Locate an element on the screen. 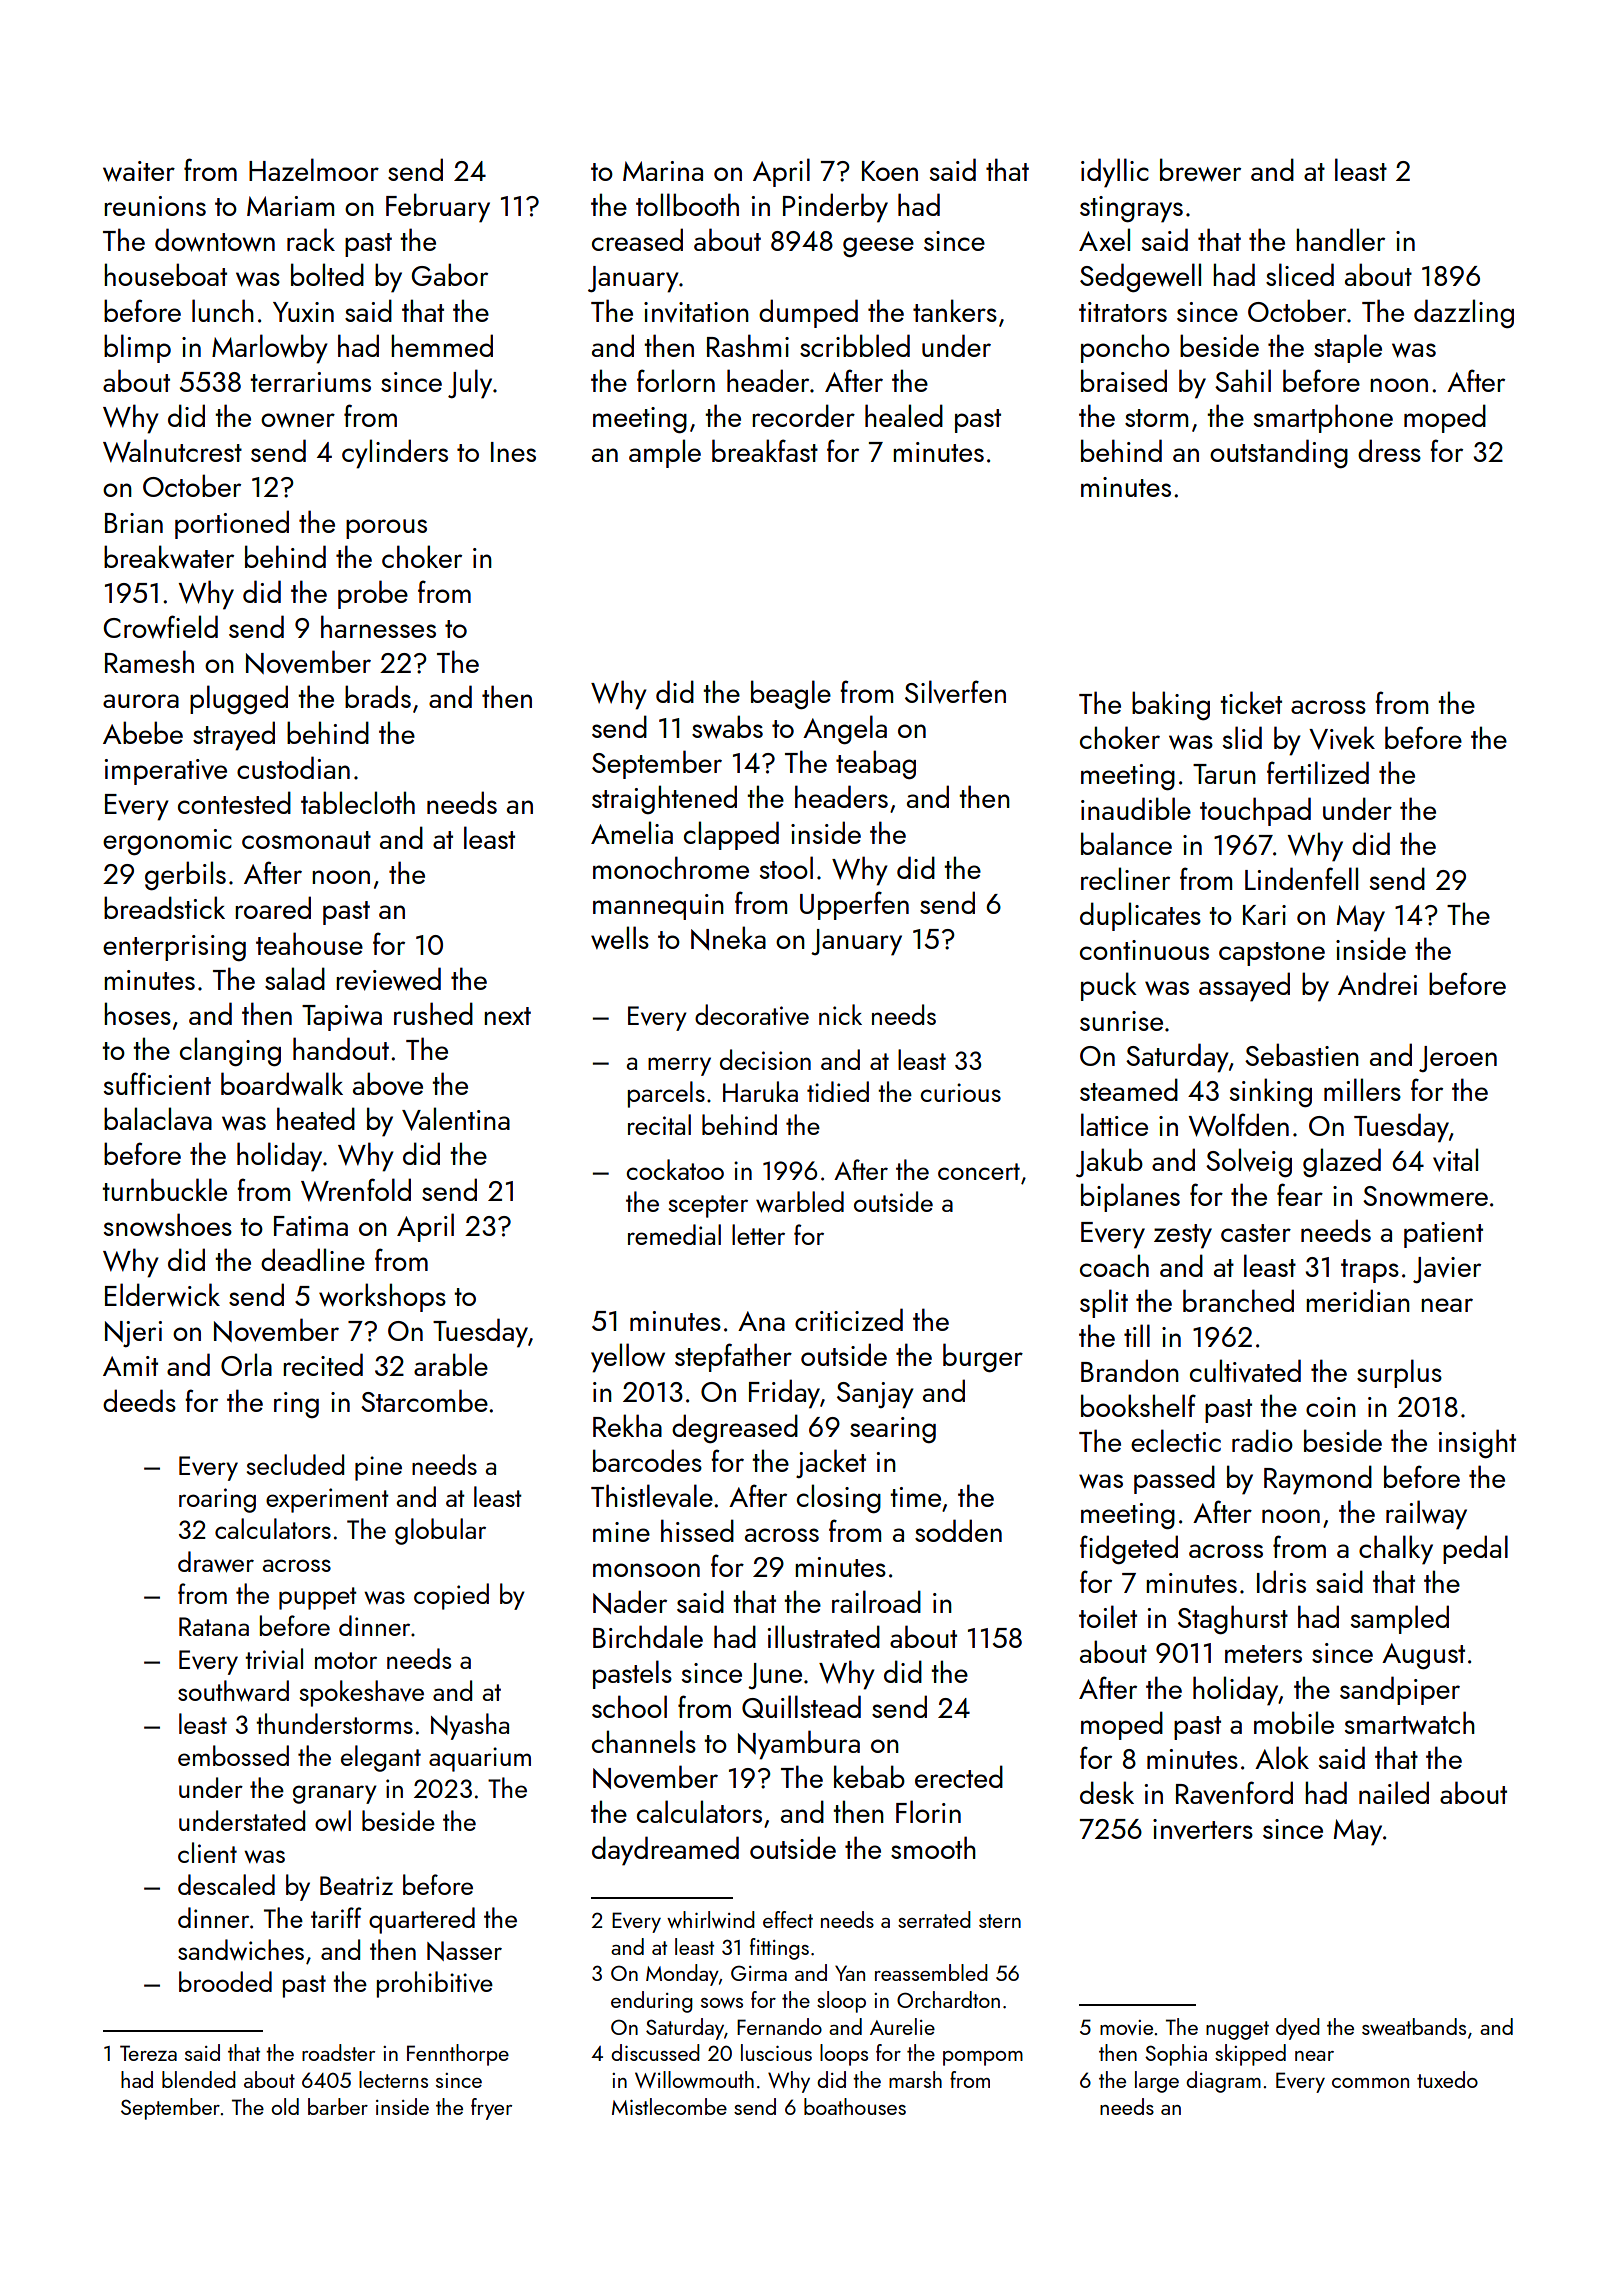  barber is located at coordinates (338, 2106).
